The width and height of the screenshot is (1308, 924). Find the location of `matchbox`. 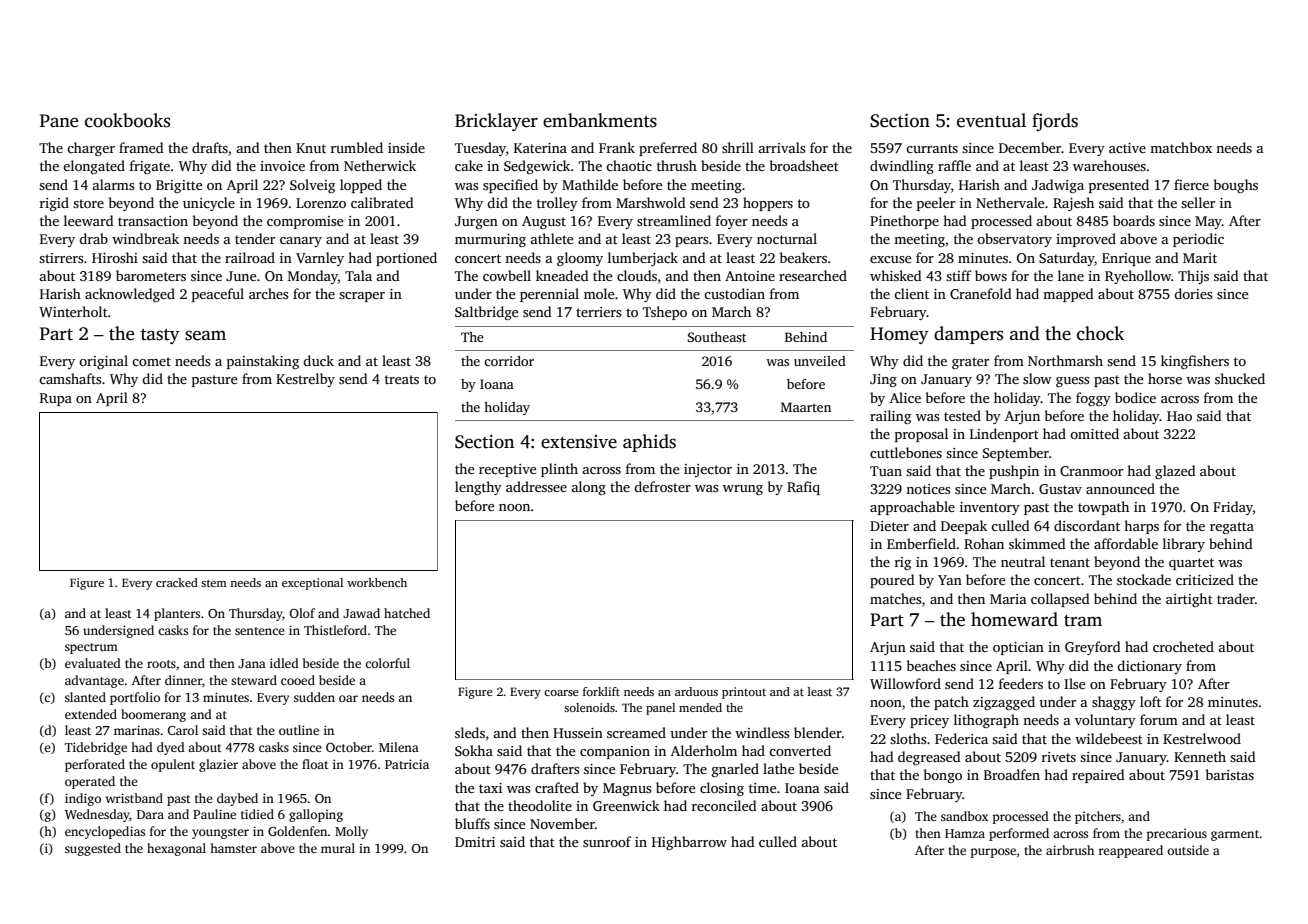

matchbox is located at coordinates (1181, 147).
